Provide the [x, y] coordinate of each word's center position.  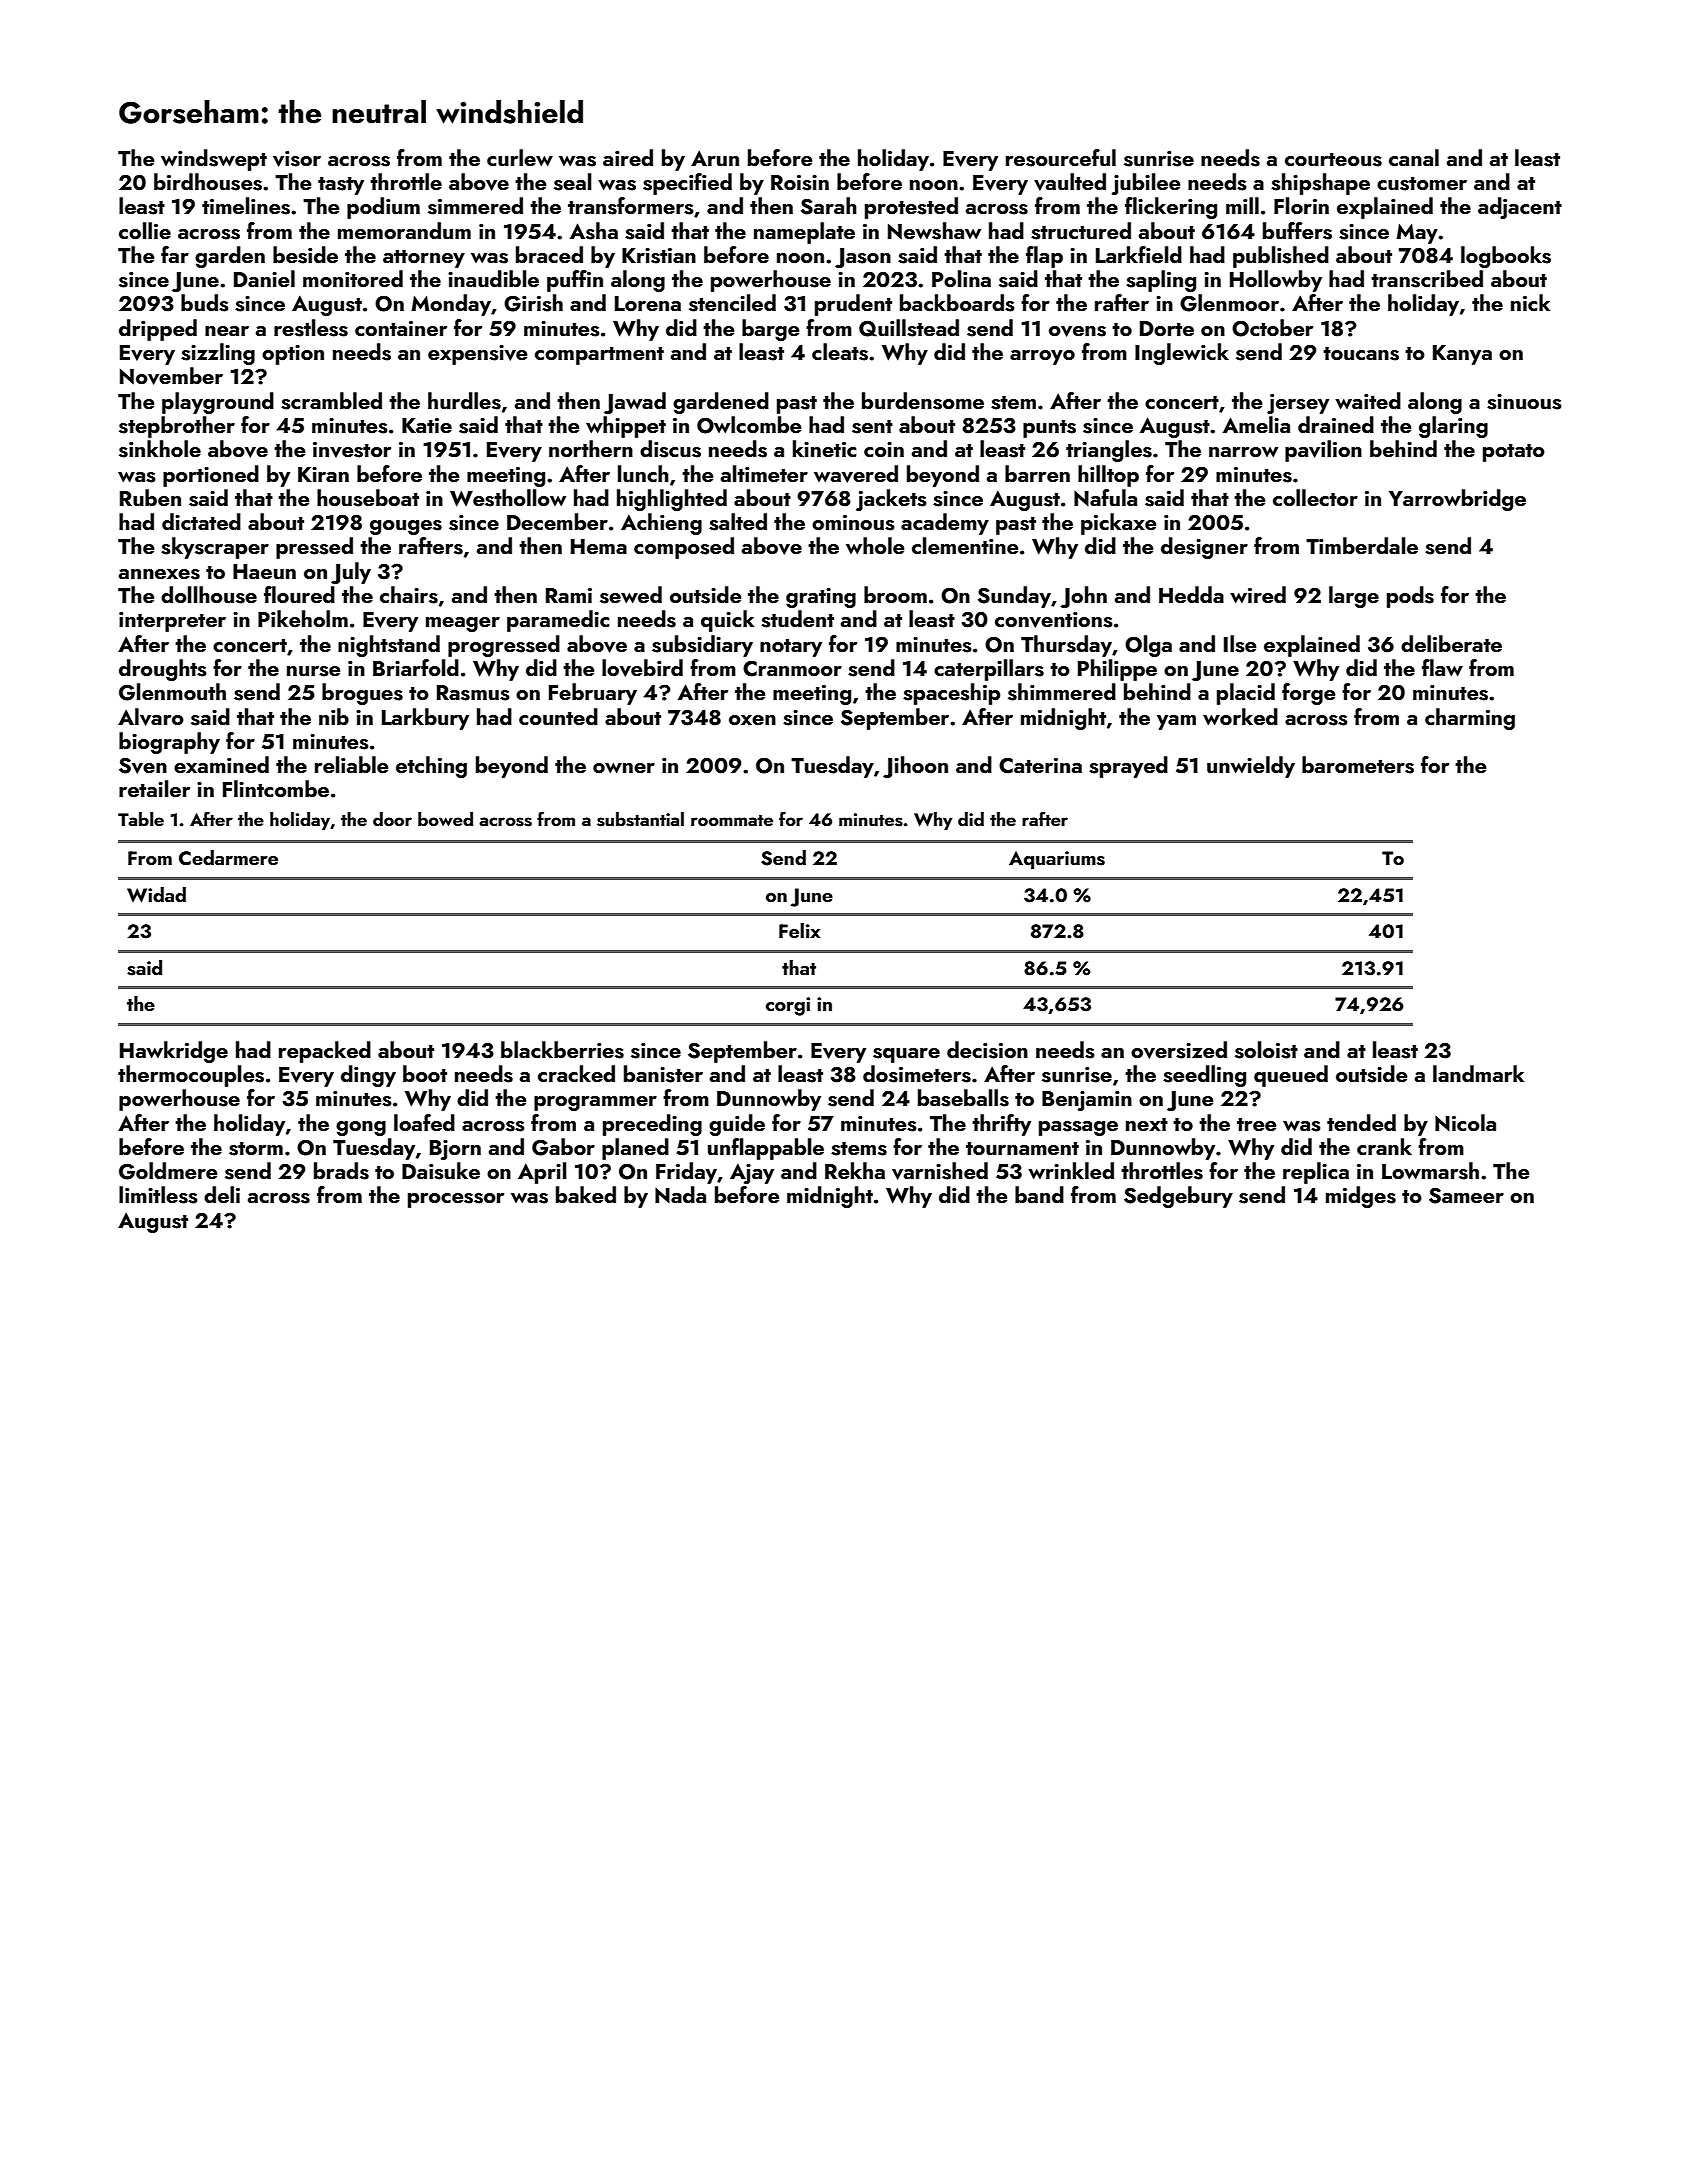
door [392, 819]
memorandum [404, 230]
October [1272, 328]
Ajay [752, 1173]
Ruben [150, 497]
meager [463, 624]
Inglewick [1182, 354]
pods [1410, 597]
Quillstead [909, 328]
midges [1361, 1197]
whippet [626, 427]
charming [1470, 719]
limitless [158, 1195]
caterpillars [989, 670]
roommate [732, 820]
